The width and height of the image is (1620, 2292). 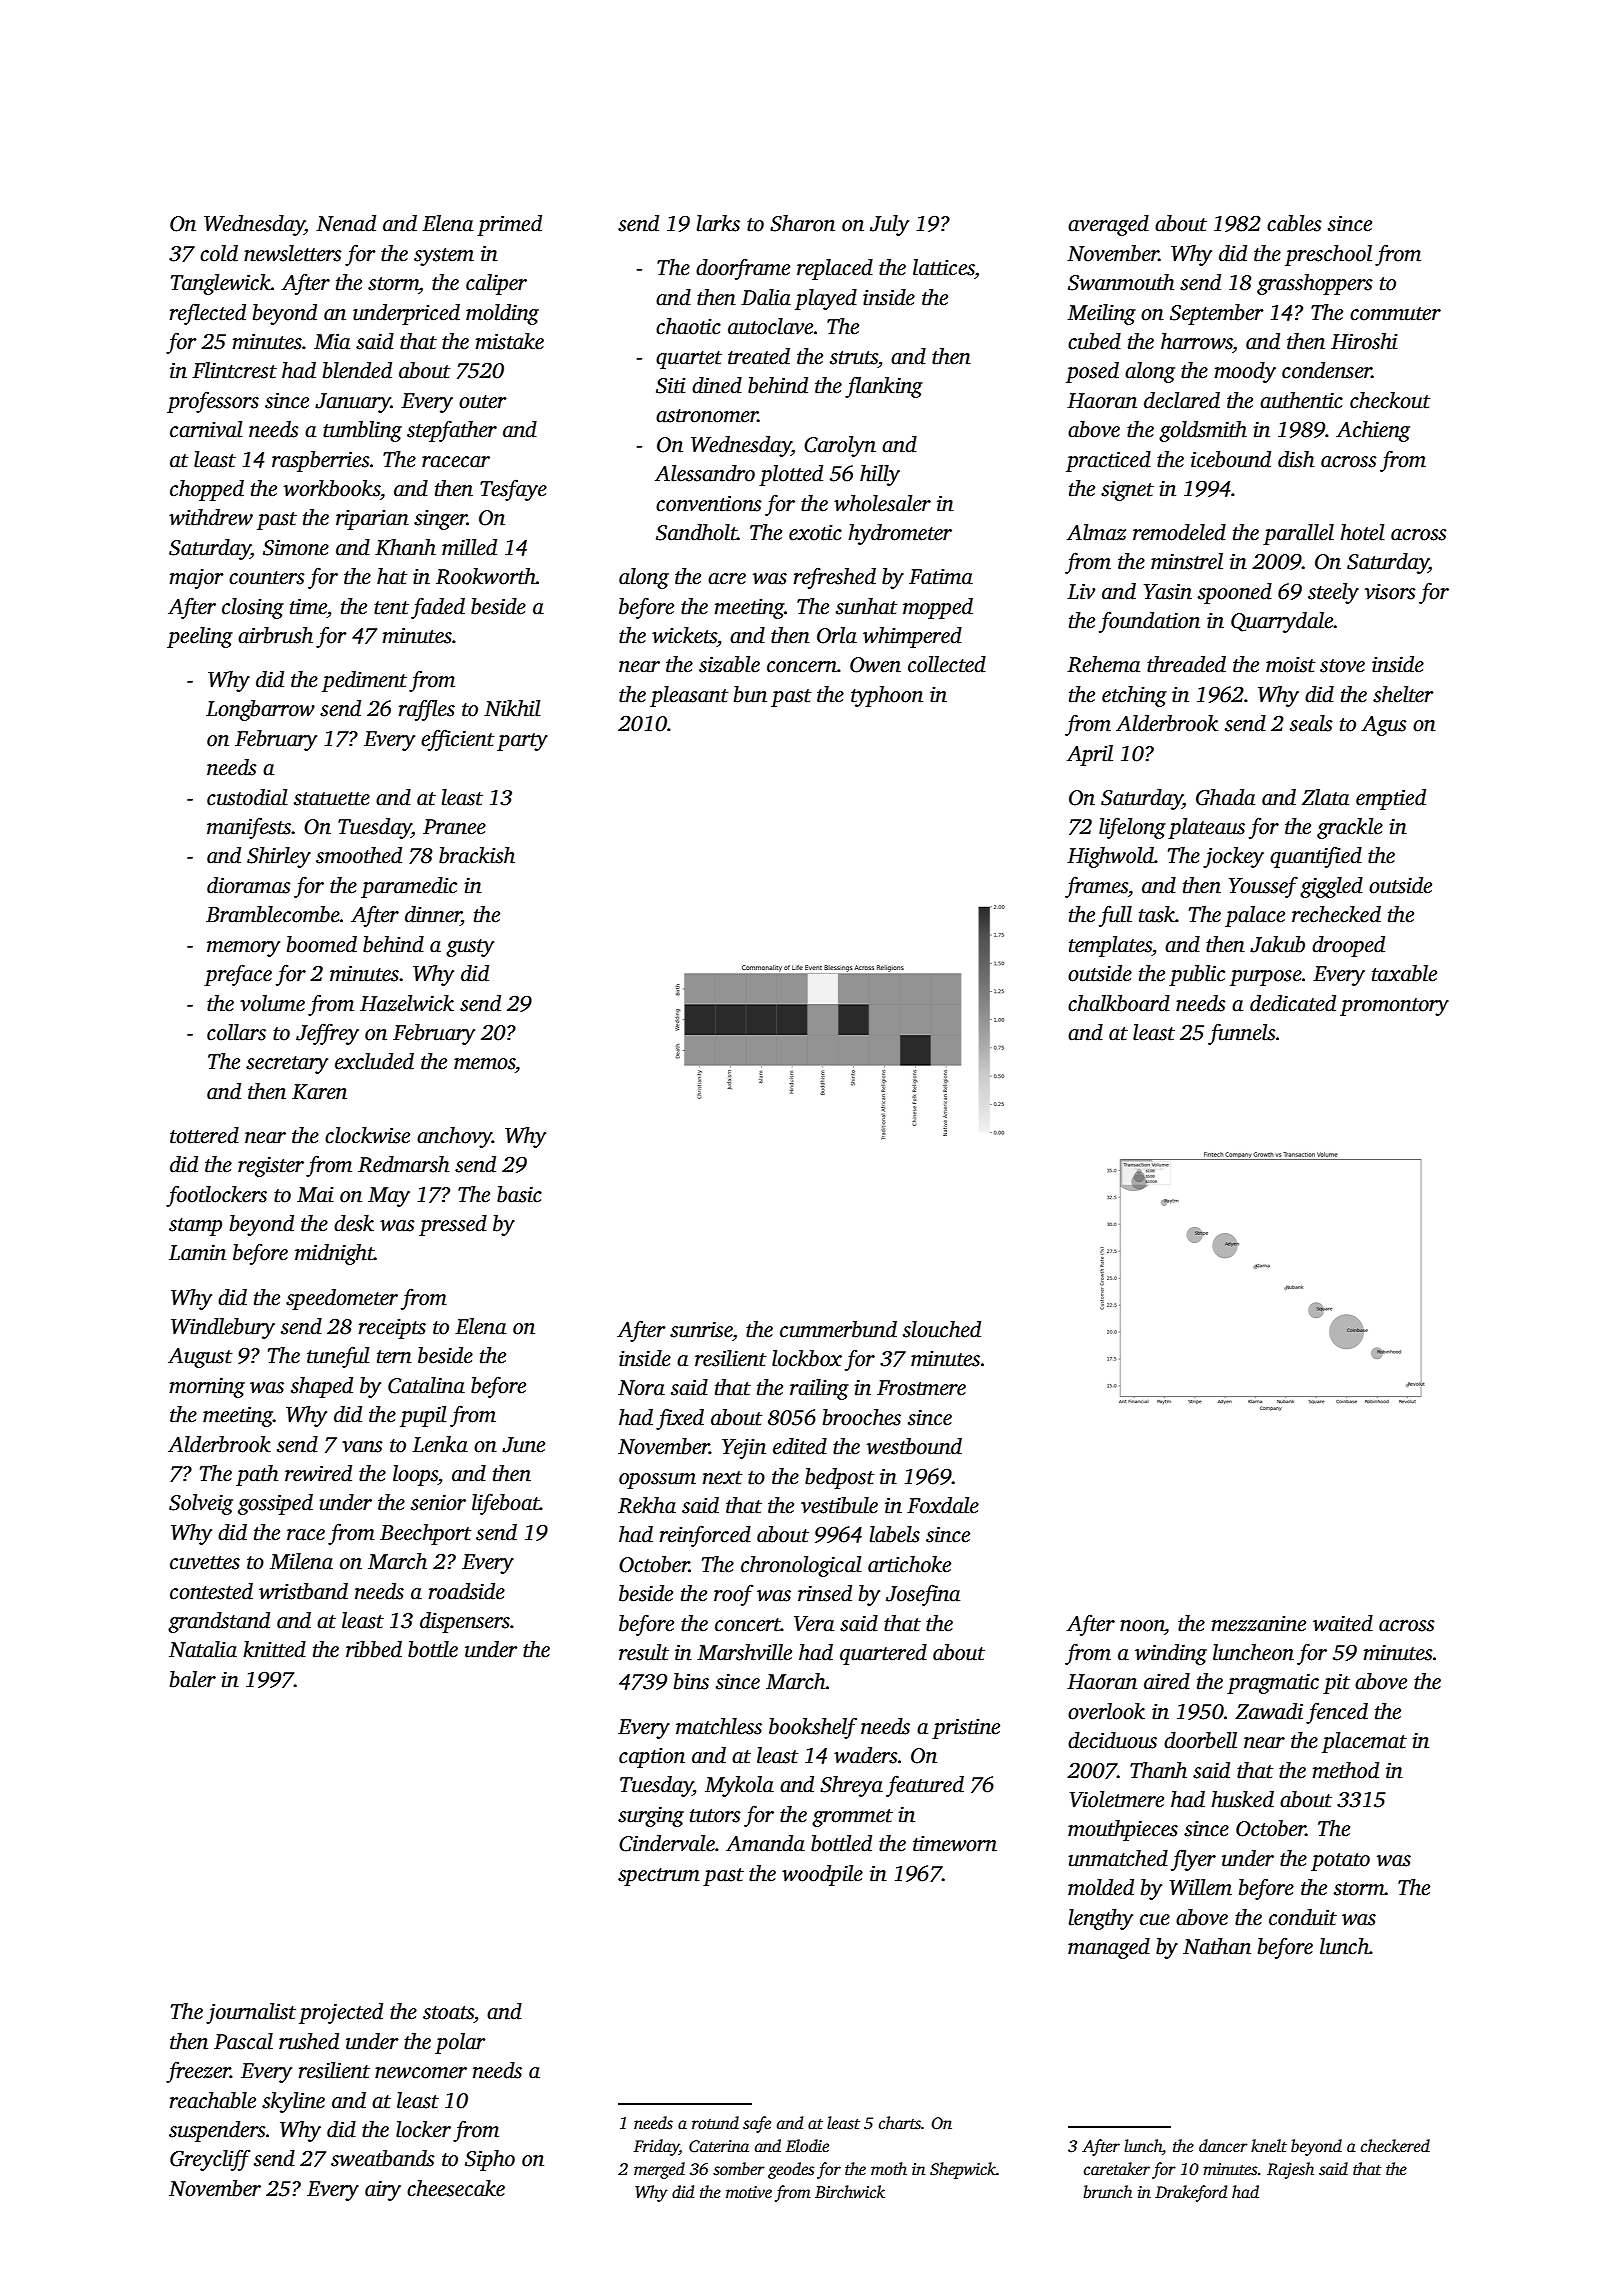 I want to click on Sipho, so click(x=490, y=2160).
